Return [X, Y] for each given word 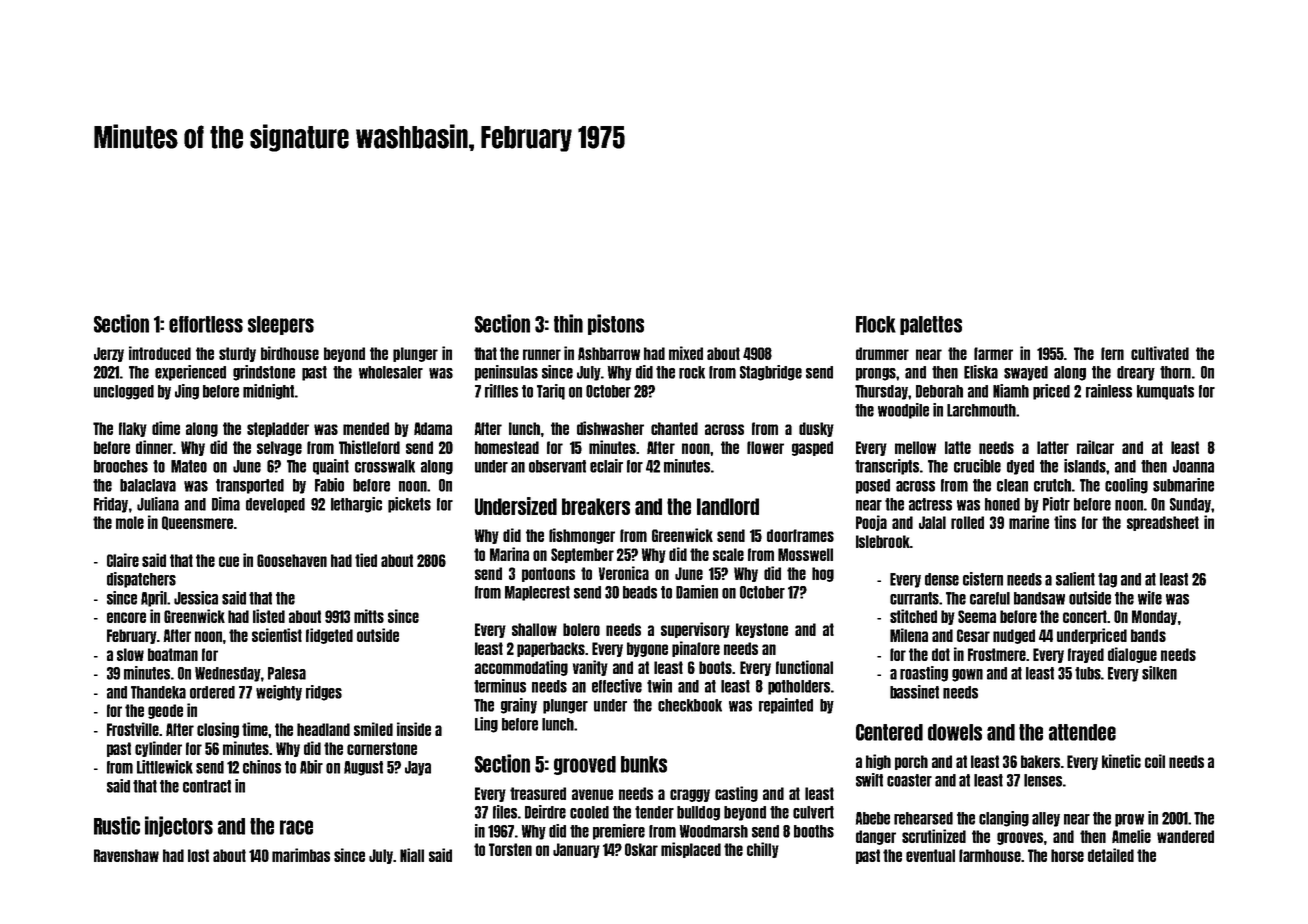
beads [640, 592]
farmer [993, 353]
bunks [644, 764]
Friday [111, 505]
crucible [977, 466]
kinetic [1121, 761]
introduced [160, 353]
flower [765, 447]
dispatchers [141, 580]
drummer [882, 353]
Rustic [117, 825]
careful [990, 598]
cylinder [158, 749]
